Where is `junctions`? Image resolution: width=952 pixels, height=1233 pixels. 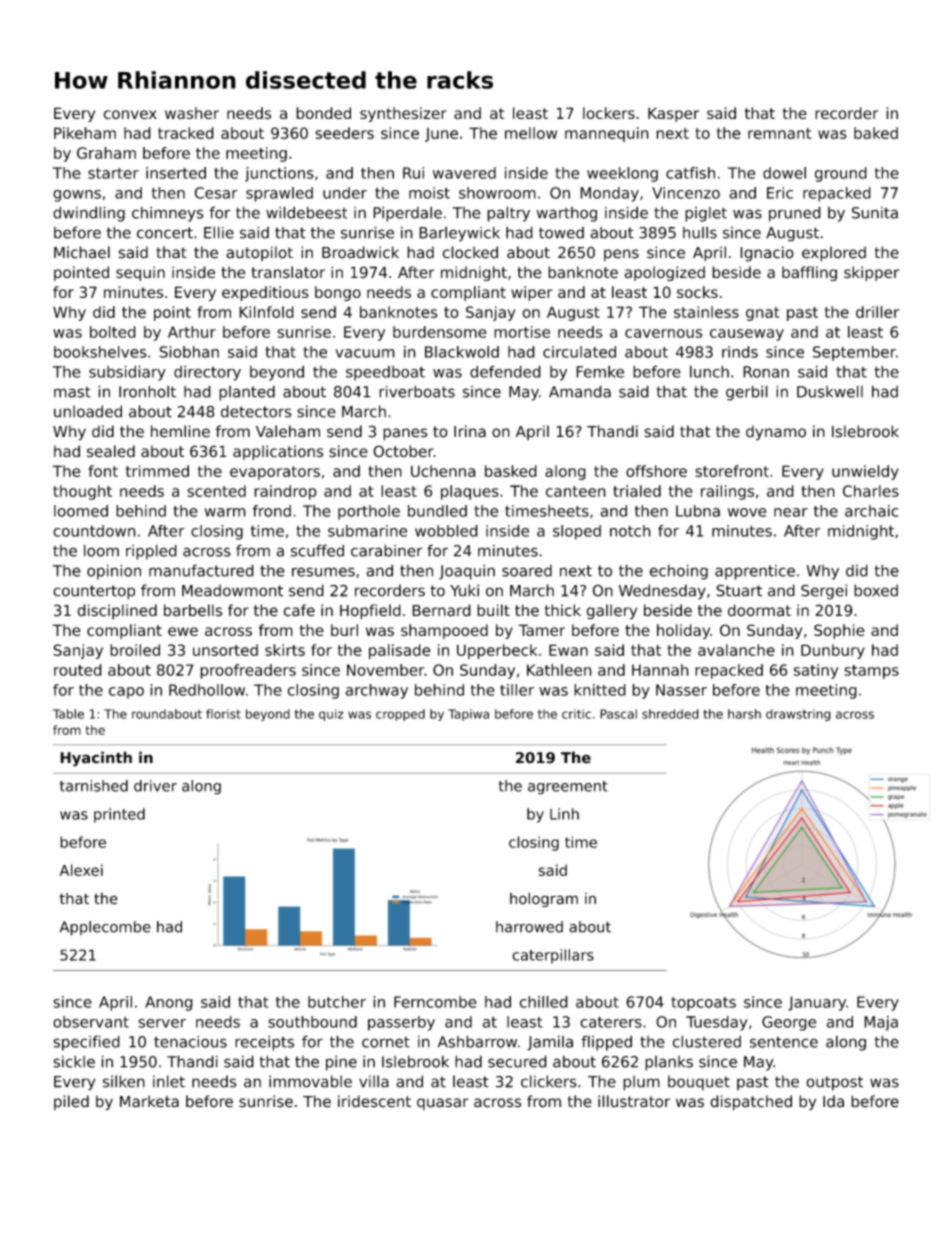 junctions is located at coordinates (279, 174).
